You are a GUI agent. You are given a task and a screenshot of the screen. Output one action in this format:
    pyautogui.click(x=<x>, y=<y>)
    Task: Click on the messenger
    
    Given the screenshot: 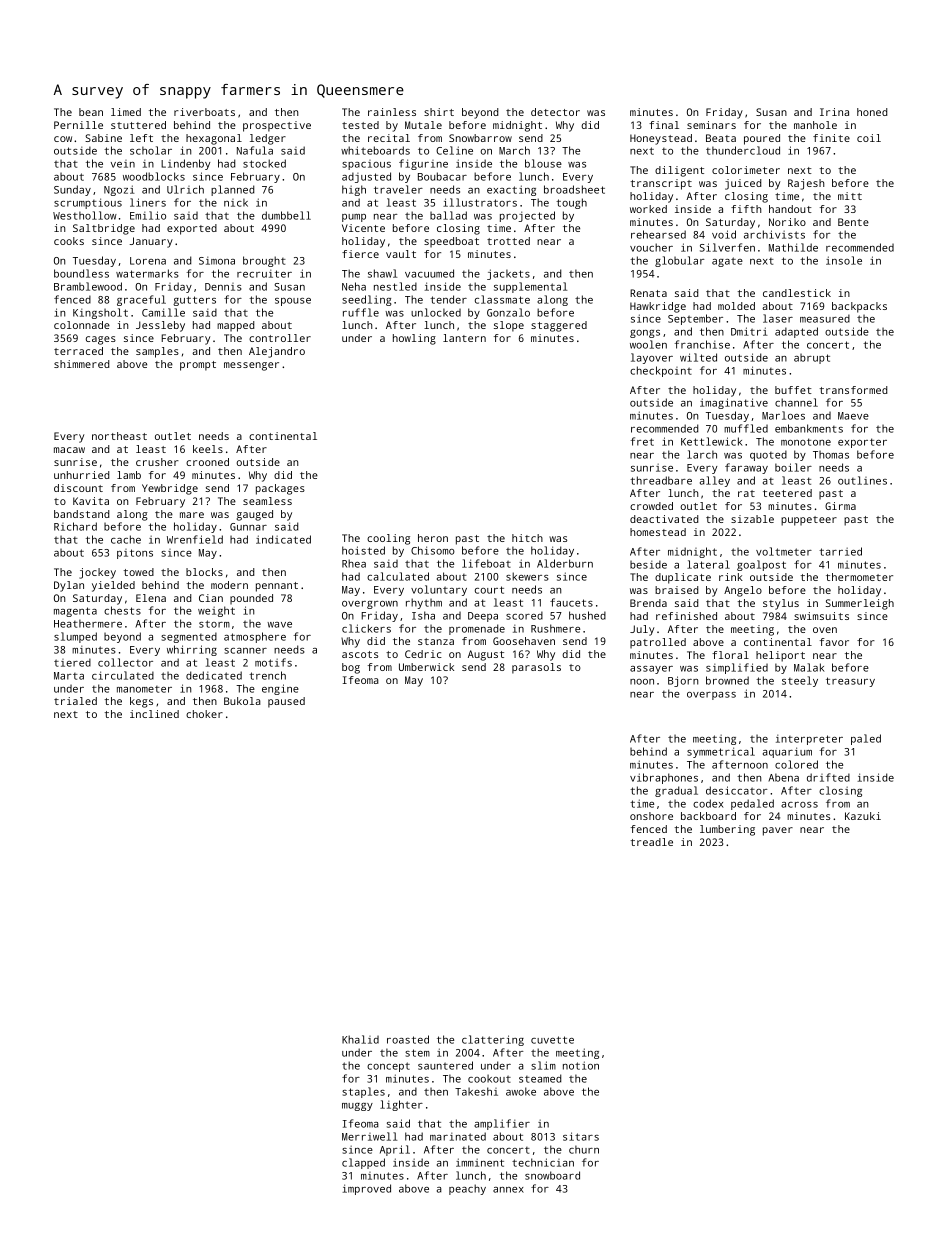 What is the action you would take?
    pyautogui.click(x=251, y=366)
